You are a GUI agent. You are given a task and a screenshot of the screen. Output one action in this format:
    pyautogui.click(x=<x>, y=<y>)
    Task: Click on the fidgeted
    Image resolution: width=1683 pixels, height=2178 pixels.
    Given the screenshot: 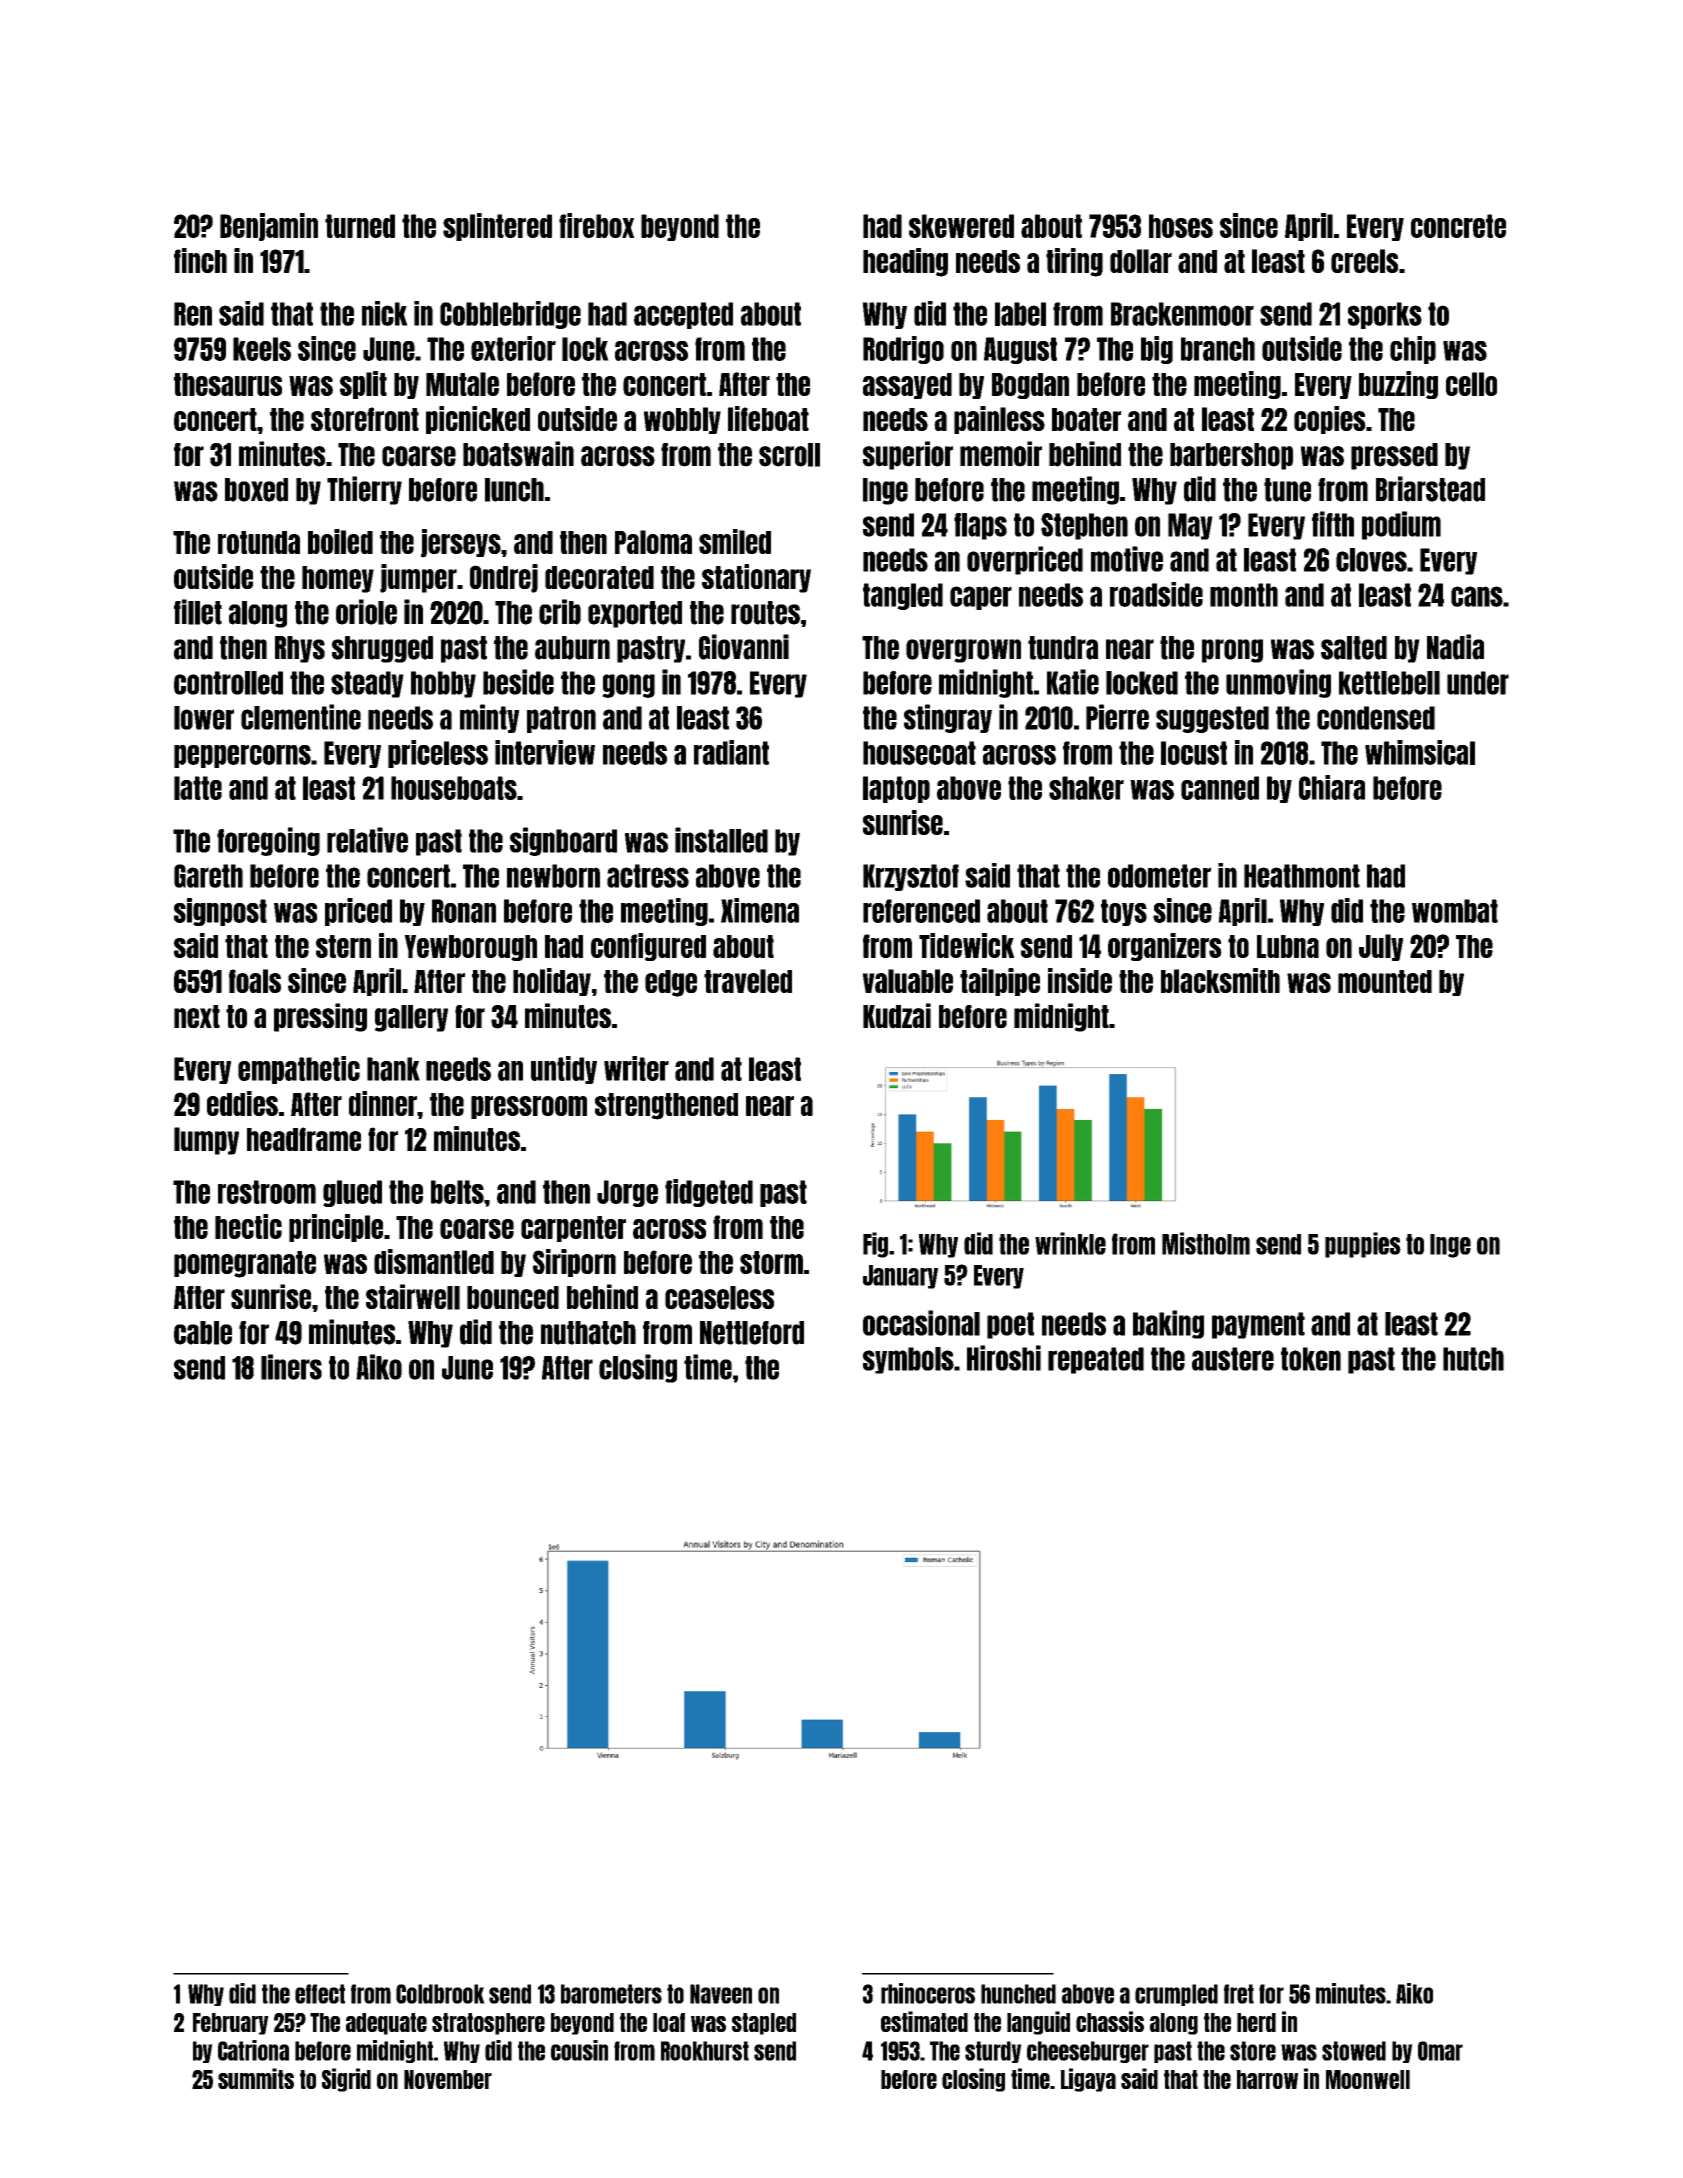 What is the action you would take?
    pyautogui.click(x=709, y=1193)
